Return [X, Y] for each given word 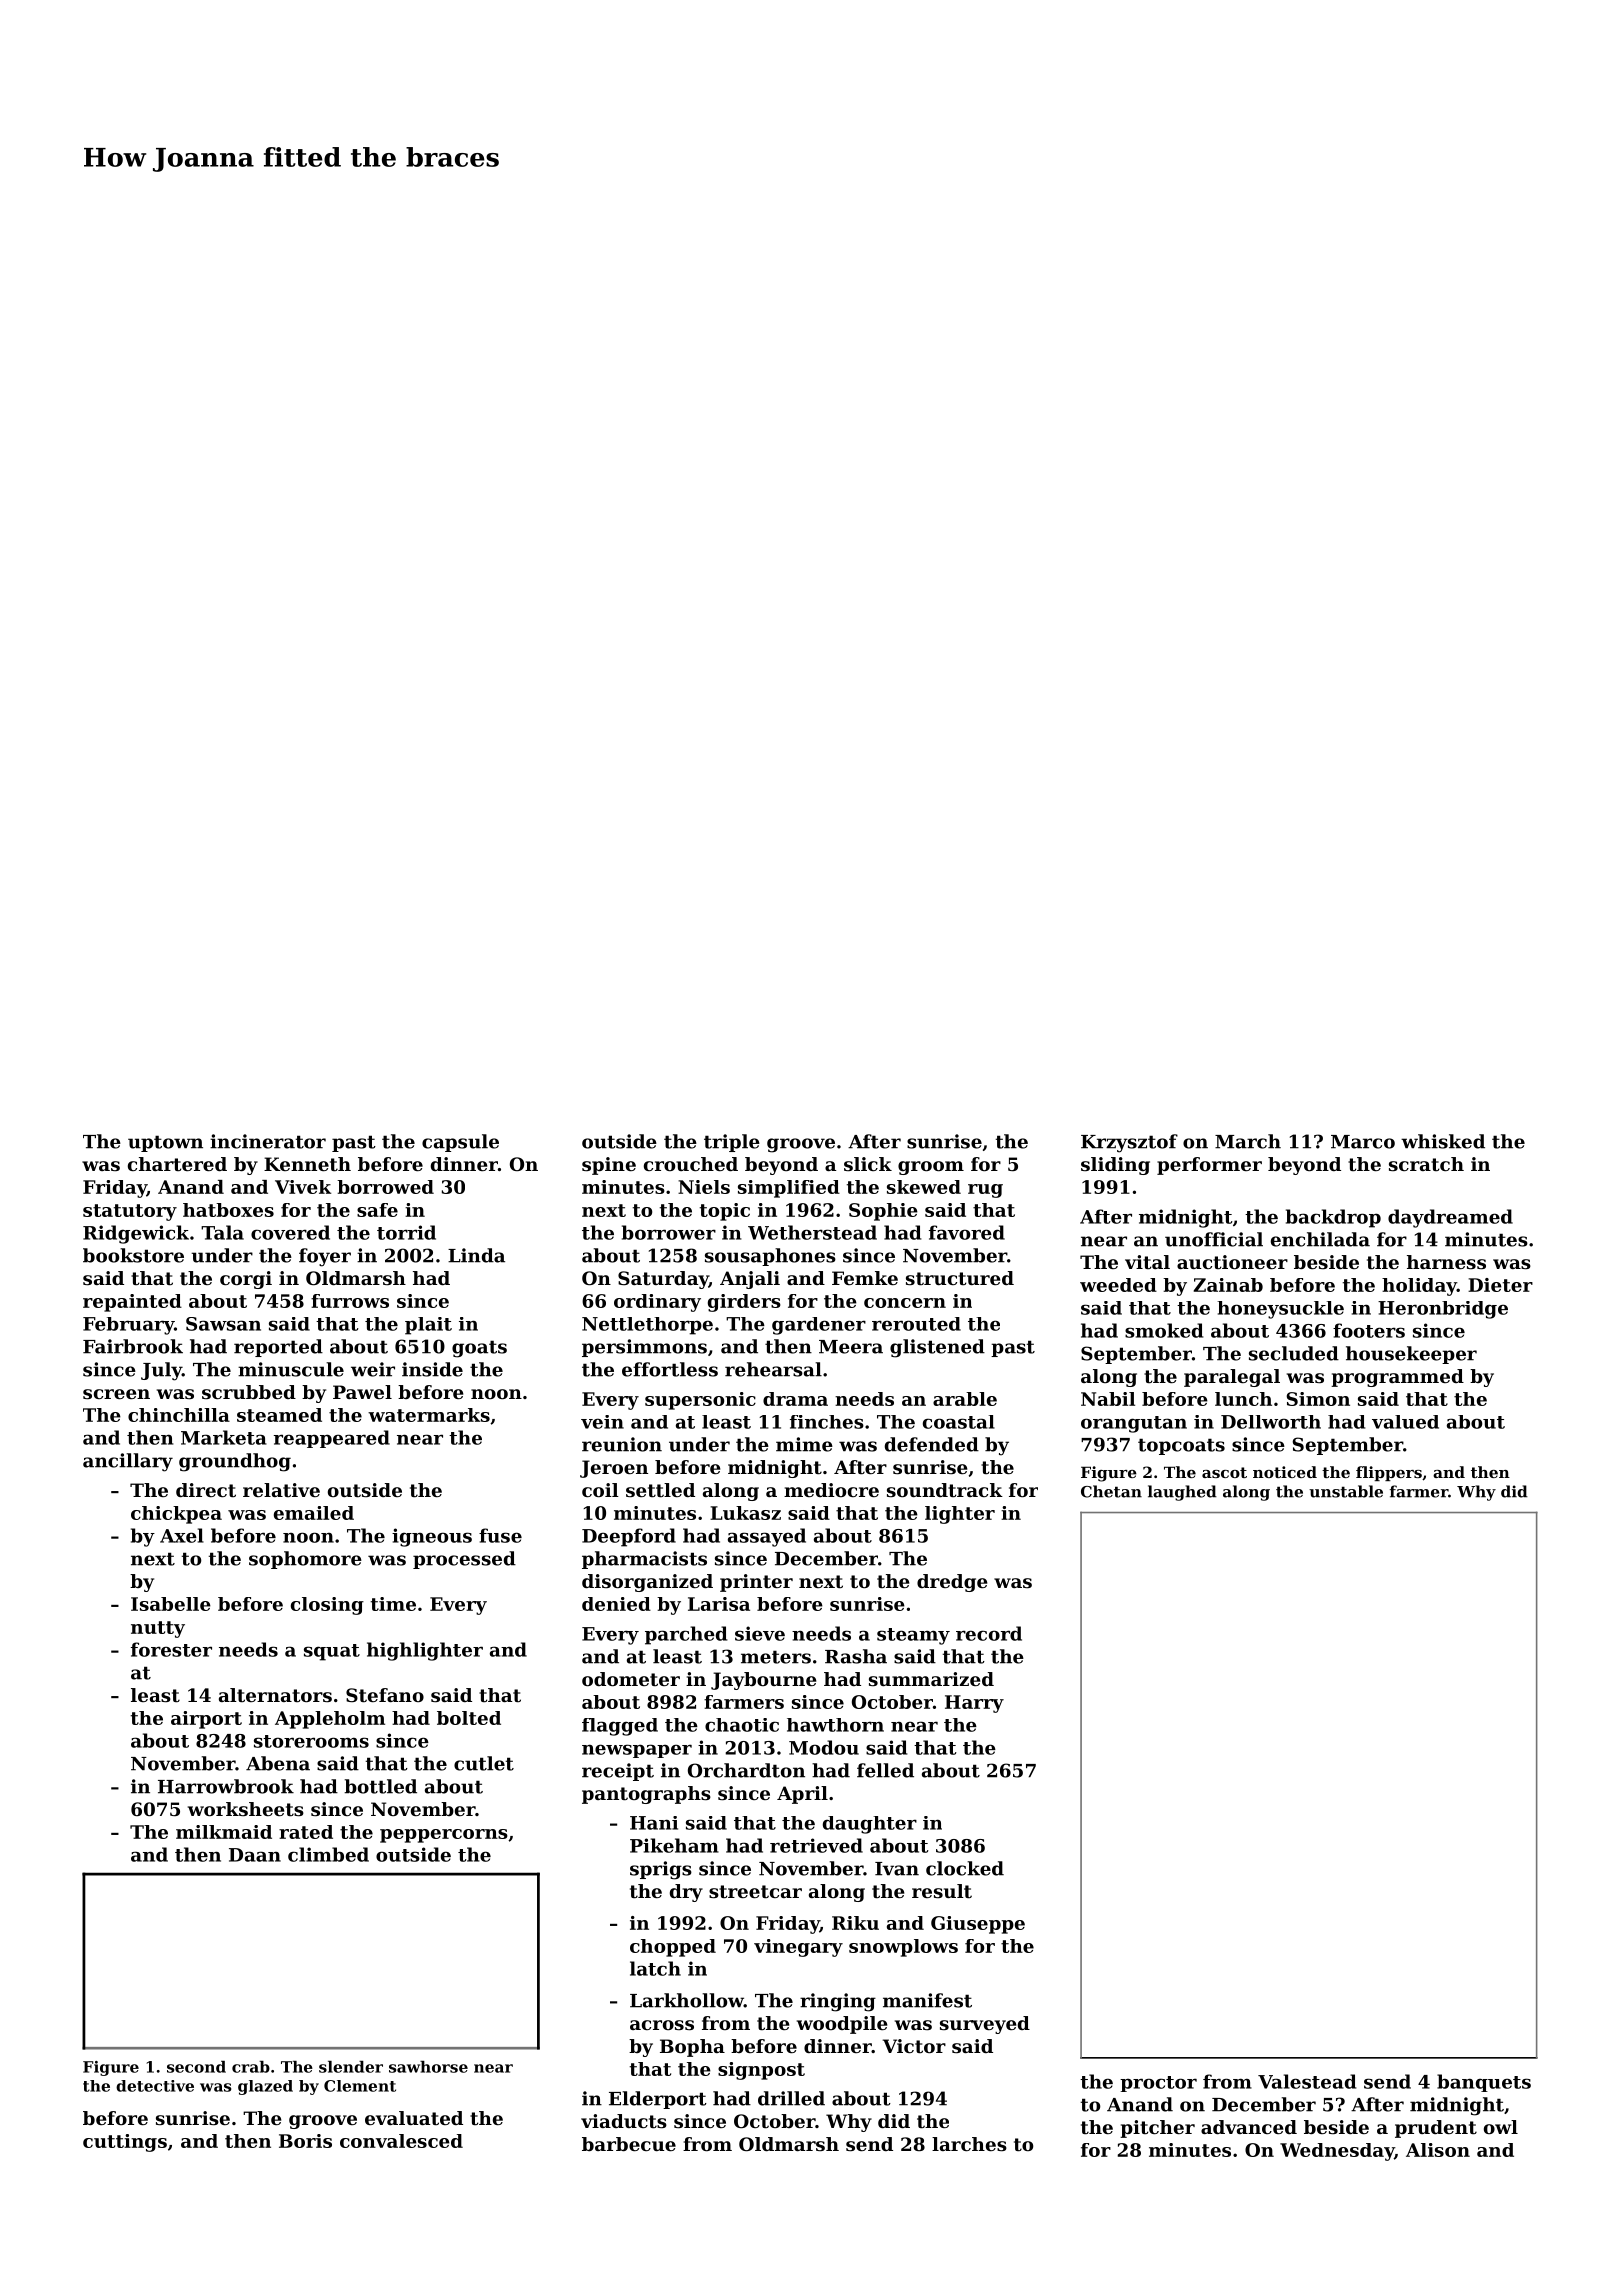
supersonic [700, 1401]
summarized [931, 1679]
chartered [177, 1164]
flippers [1389, 1473]
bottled [380, 1786]
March [1248, 1141]
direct [206, 1490]
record [989, 1633]
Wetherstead [812, 1232]
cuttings [125, 2143]
